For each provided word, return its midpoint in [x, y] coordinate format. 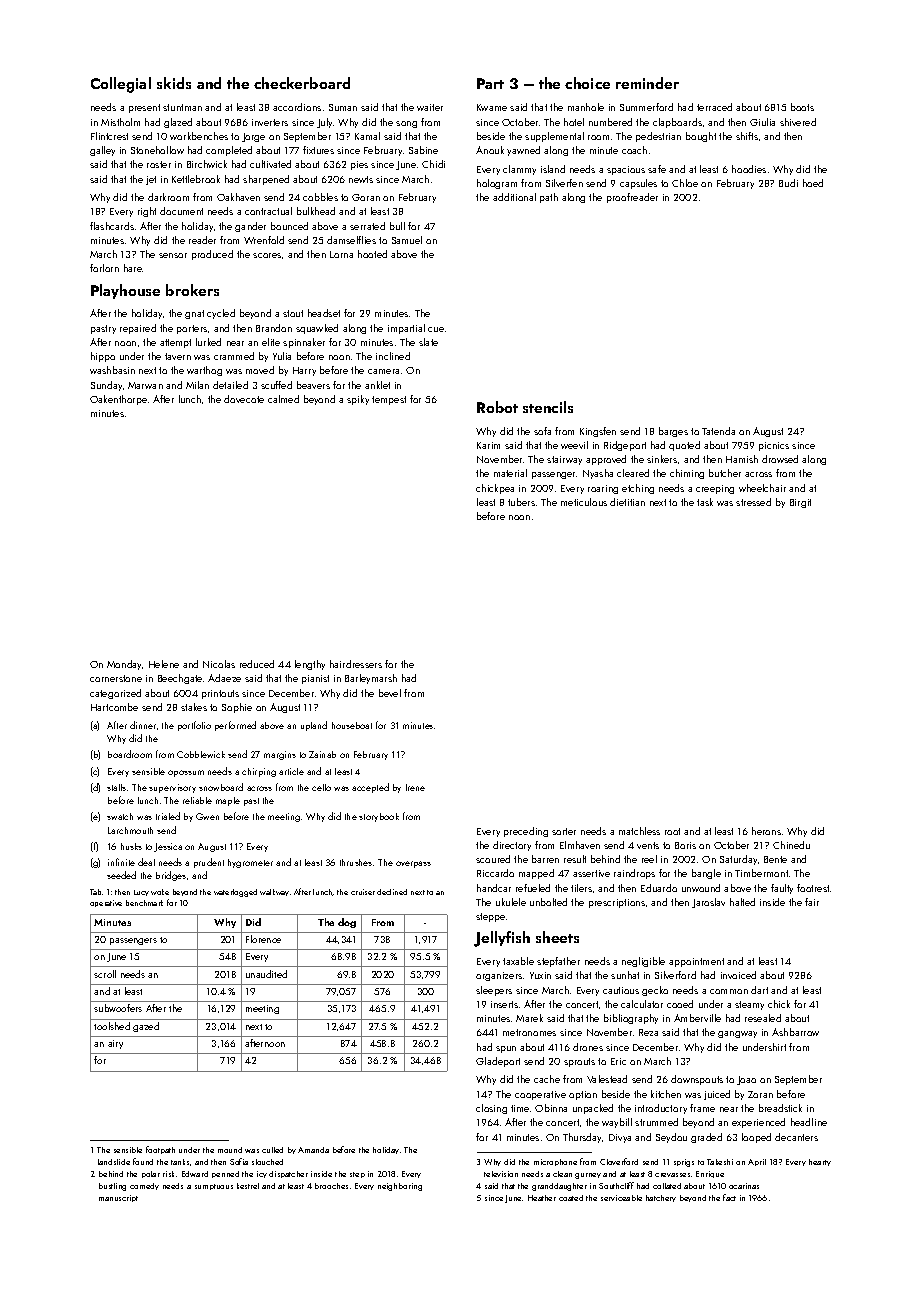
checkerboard [302, 83]
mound [230, 1150]
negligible [643, 962]
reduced [257, 664]
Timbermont [761, 873]
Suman [343, 107]
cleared [633, 473]
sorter [564, 831]
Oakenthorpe [118, 400]
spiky [358, 400]
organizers [499, 976]
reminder [647, 83]
